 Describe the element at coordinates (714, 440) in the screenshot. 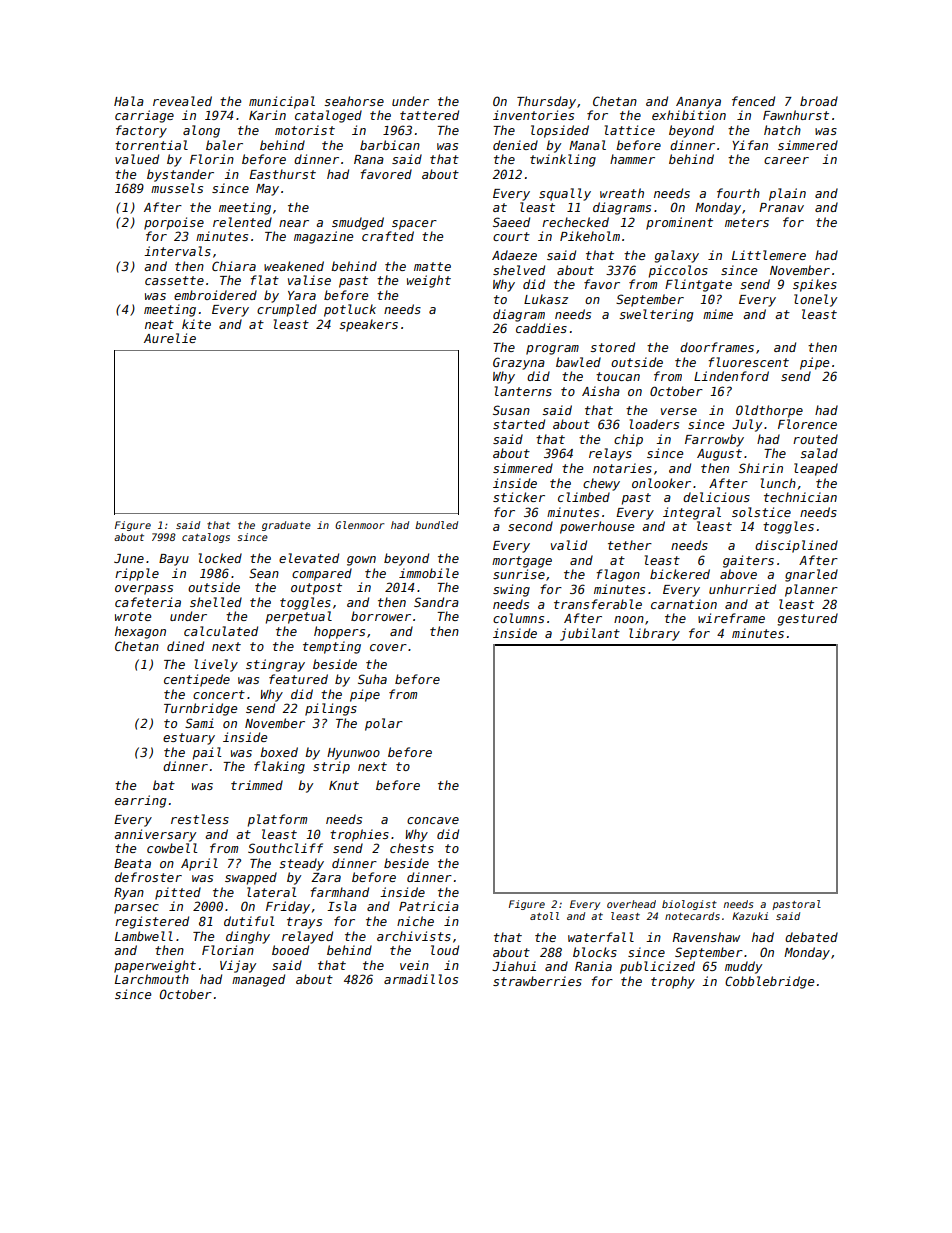

I see `Farrowby` at that location.
